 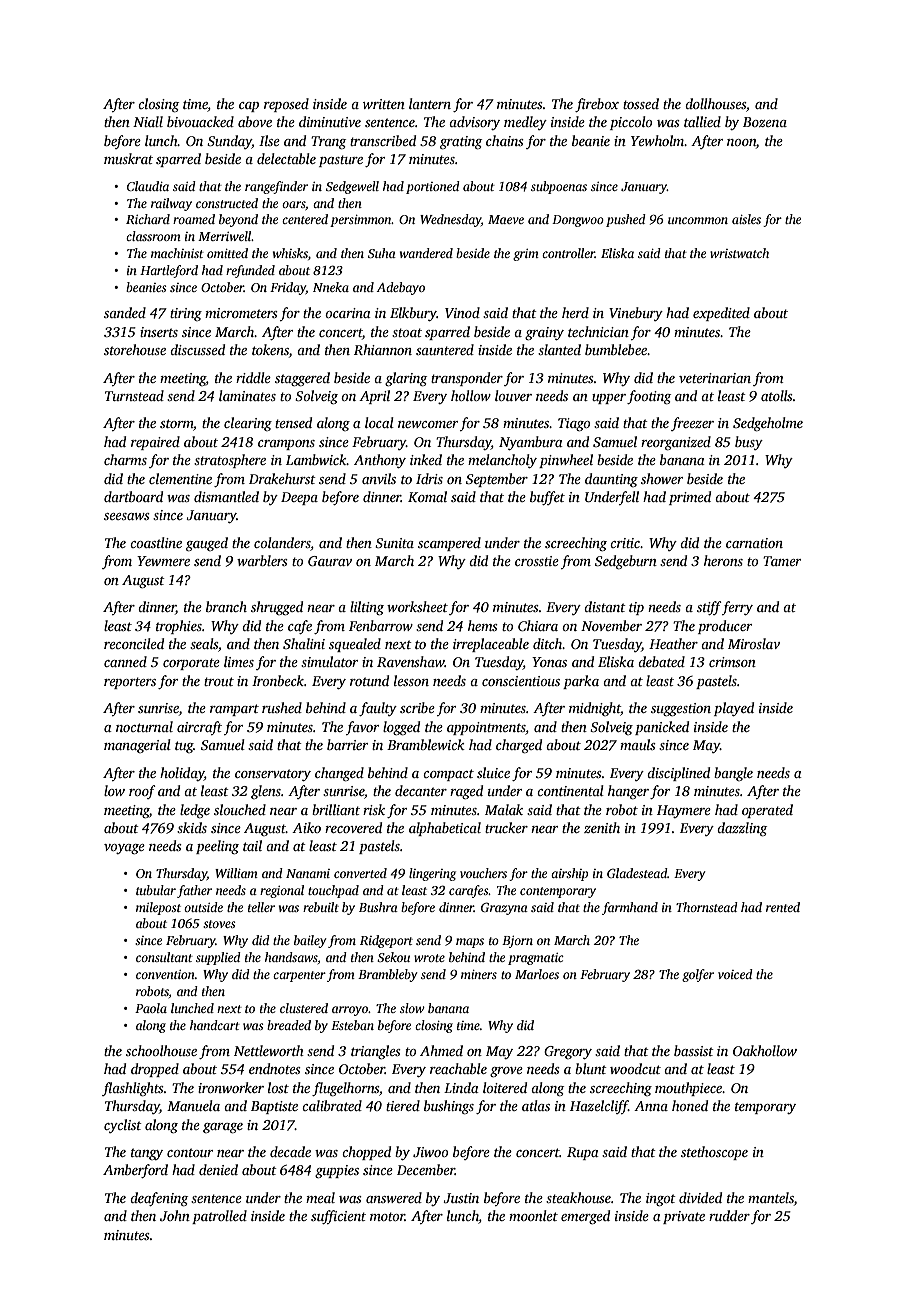 What do you see at coordinates (754, 643) in the screenshot?
I see `Miroslav` at bounding box center [754, 643].
